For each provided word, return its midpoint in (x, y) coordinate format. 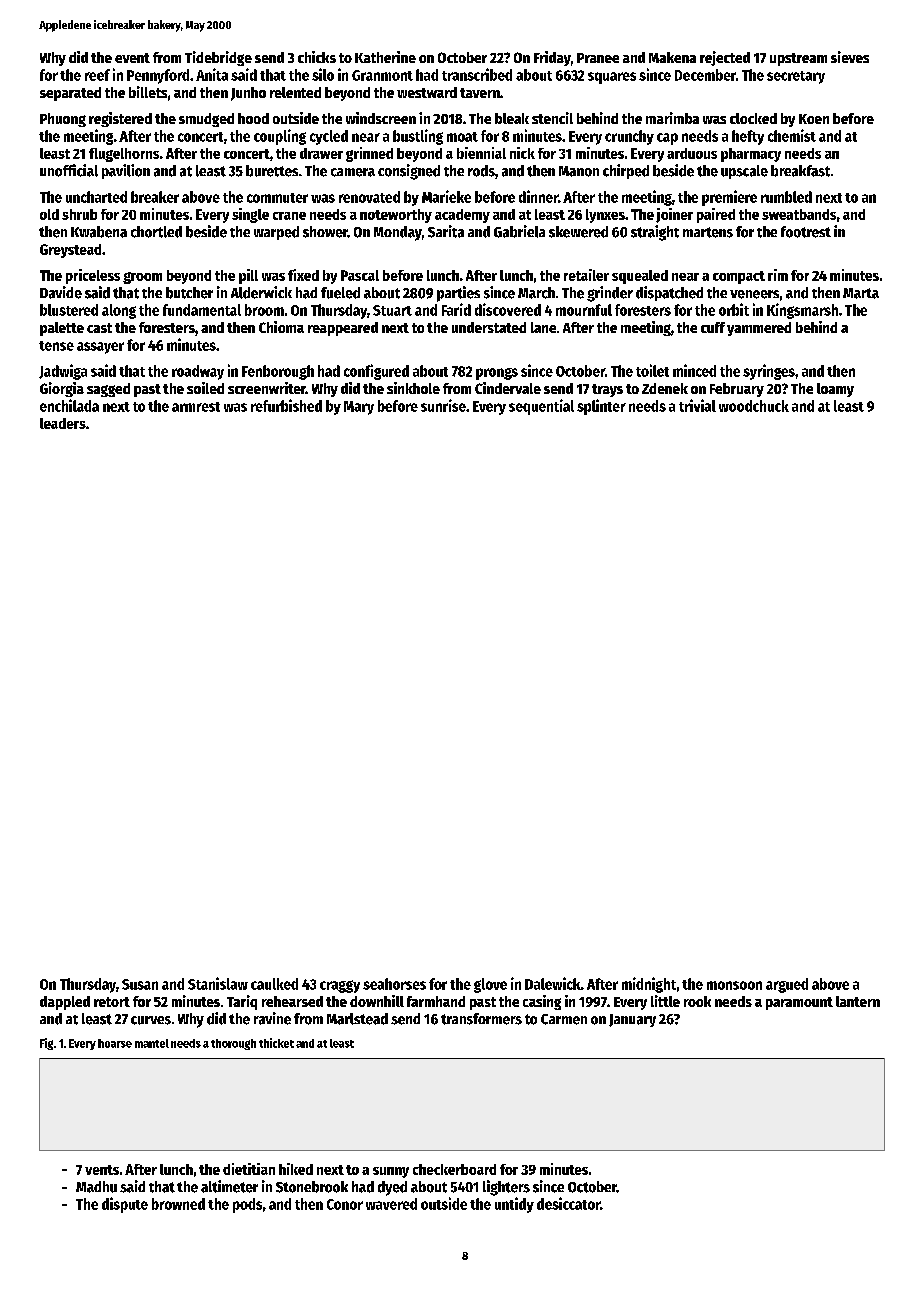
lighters (506, 1188)
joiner (674, 215)
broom (264, 310)
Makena (672, 57)
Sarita (446, 231)
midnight (649, 985)
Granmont (382, 75)
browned (178, 1204)
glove (490, 985)
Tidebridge (218, 58)
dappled (65, 1003)
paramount (799, 1003)
